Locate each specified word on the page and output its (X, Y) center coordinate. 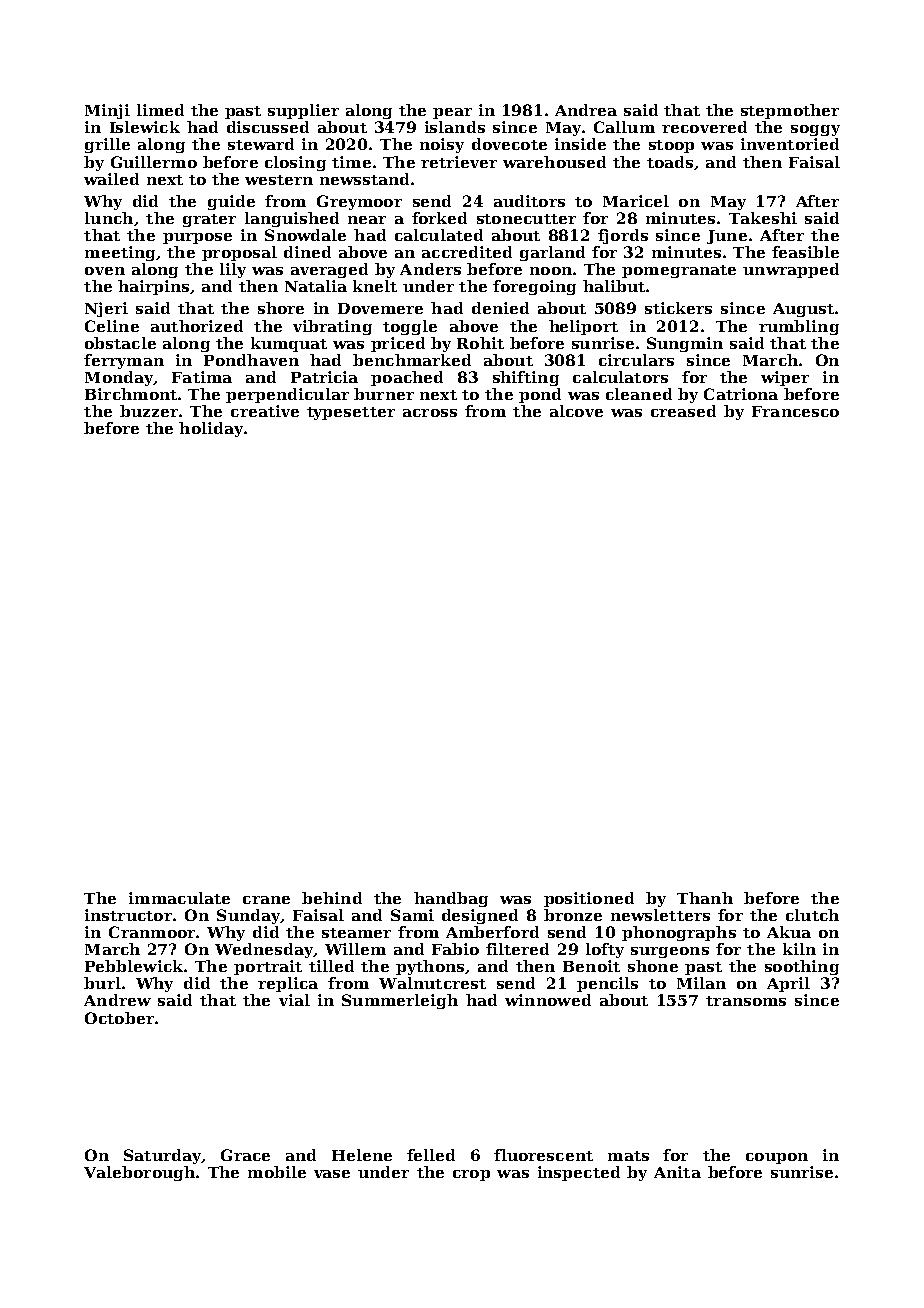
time (351, 162)
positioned (589, 899)
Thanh (705, 898)
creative (265, 411)
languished (292, 219)
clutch (812, 915)
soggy (815, 130)
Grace (245, 1155)
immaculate (179, 898)
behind (332, 898)
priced (398, 344)
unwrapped (791, 270)
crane (266, 900)
